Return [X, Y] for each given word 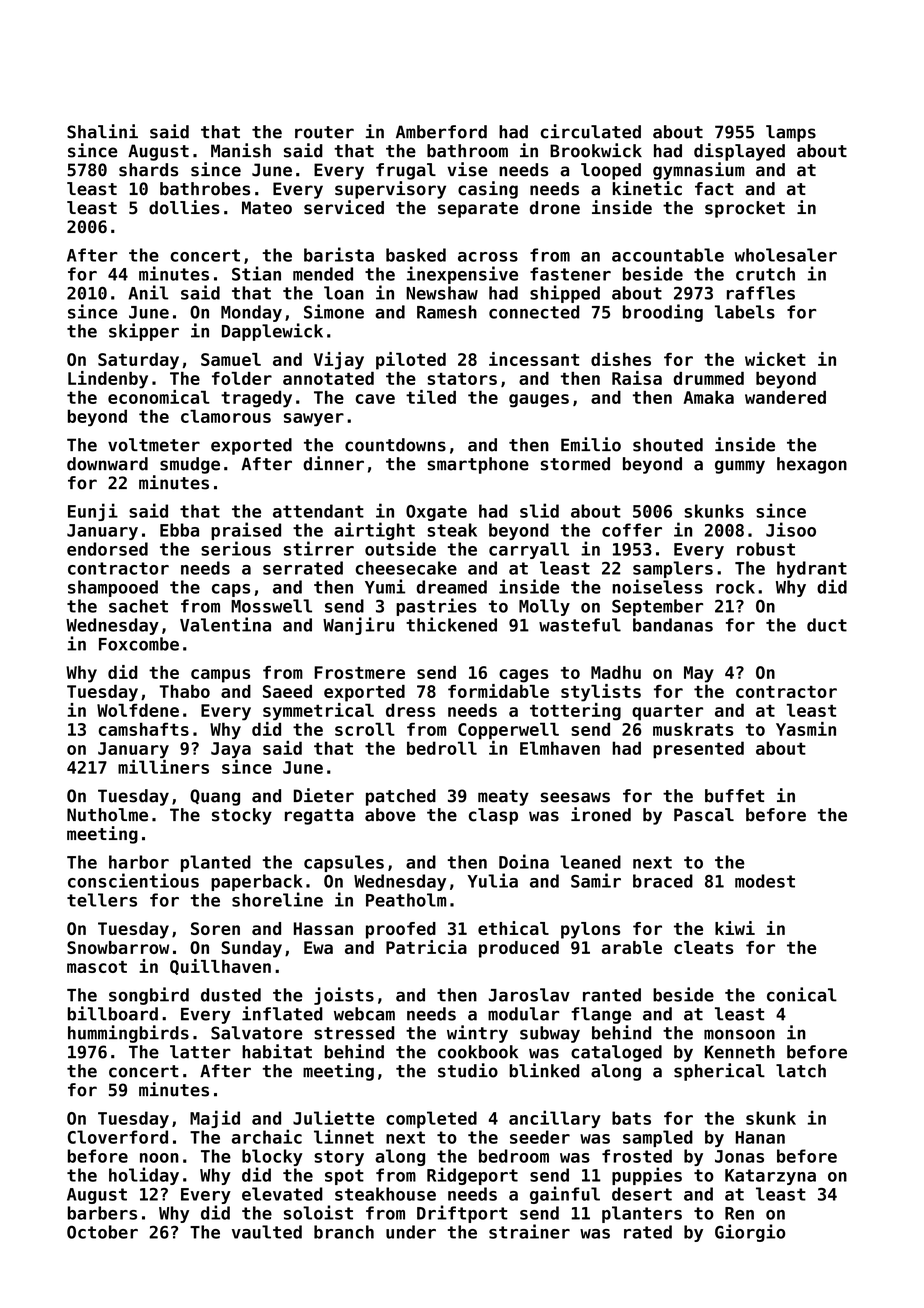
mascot [97, 967]
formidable [498, 691]
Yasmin [806, 729]
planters [642, 1214]
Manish [241, 150]
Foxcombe [139, 644]
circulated [591, 131]
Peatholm [406, 900]
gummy [740, 467]
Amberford [441, 132]
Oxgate [436, 513]
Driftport [462, 1214]
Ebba [179, 530]
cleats [704, 947]
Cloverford [118, 1137]
